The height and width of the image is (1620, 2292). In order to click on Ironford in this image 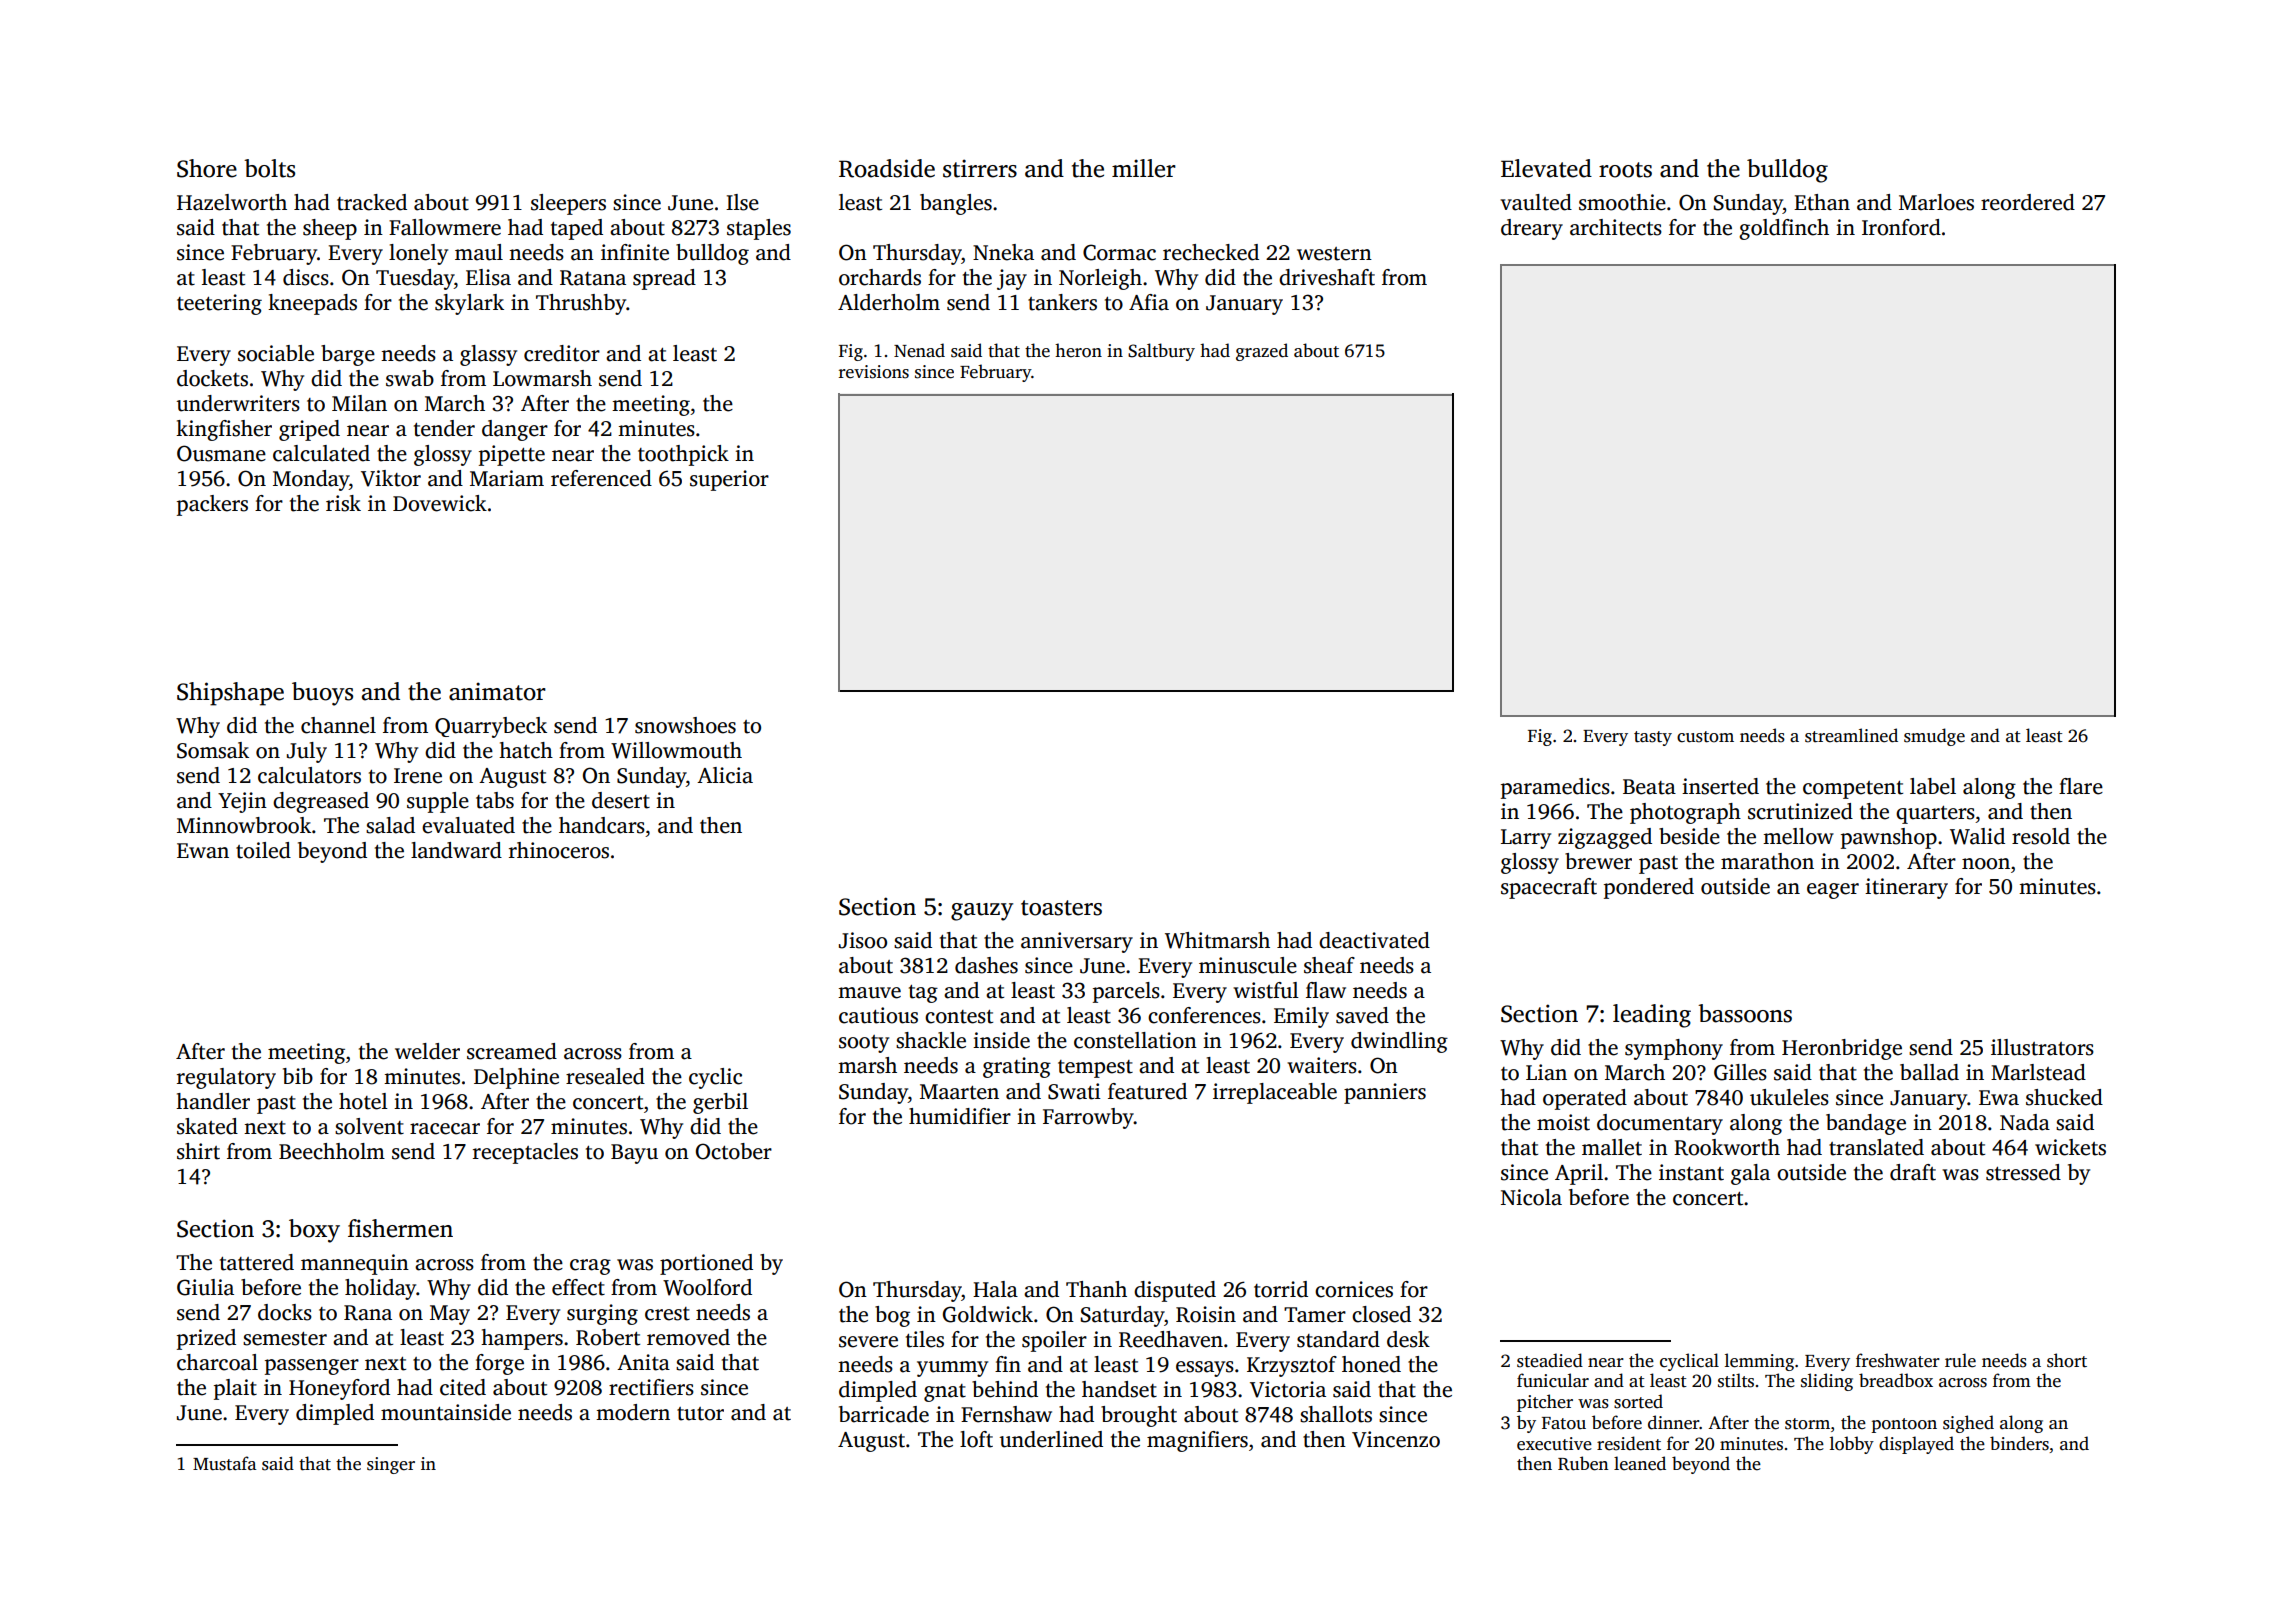, I will do `click(1901, 227)`.
